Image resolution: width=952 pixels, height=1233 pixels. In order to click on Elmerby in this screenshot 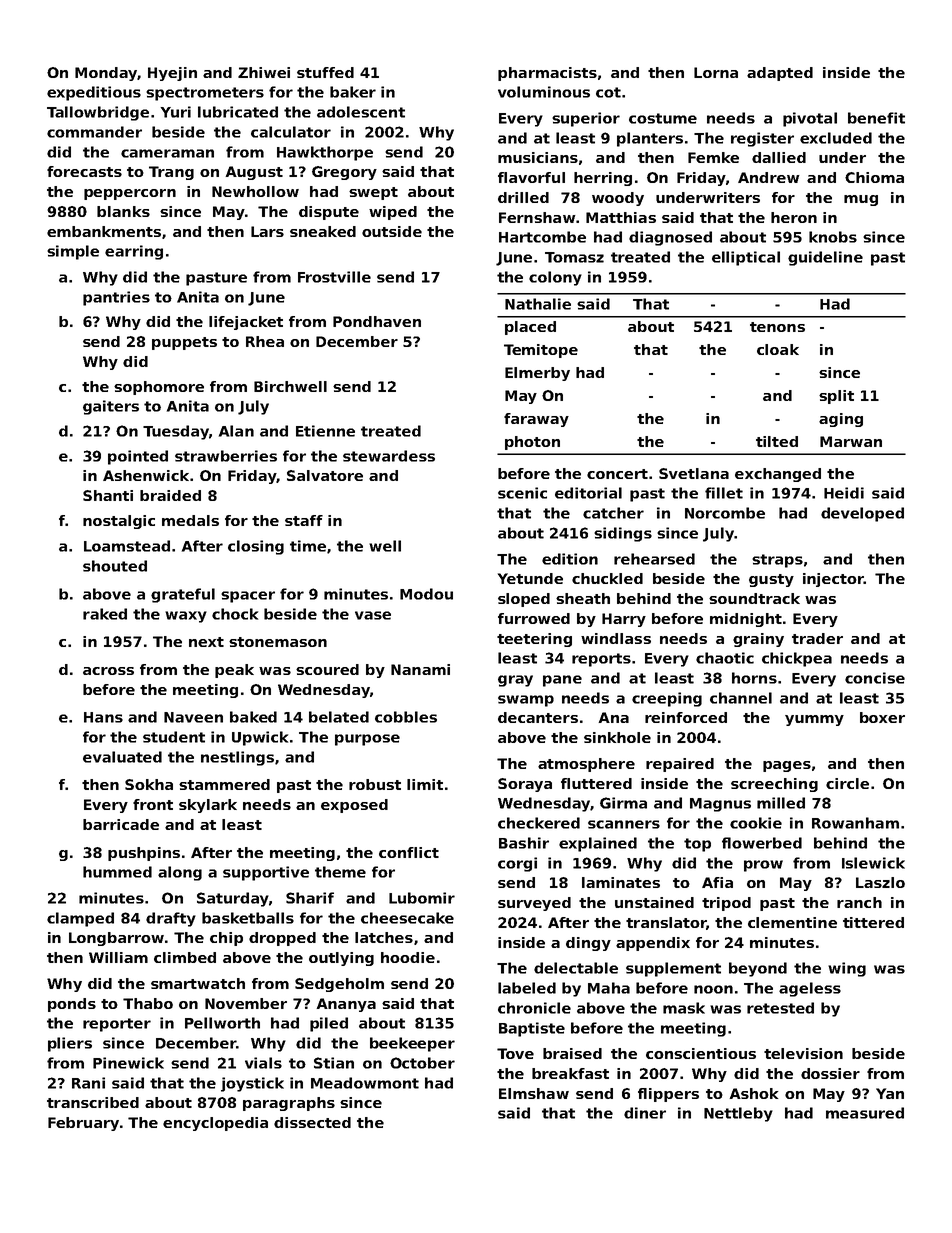, I will do `click(537, 374)`.
